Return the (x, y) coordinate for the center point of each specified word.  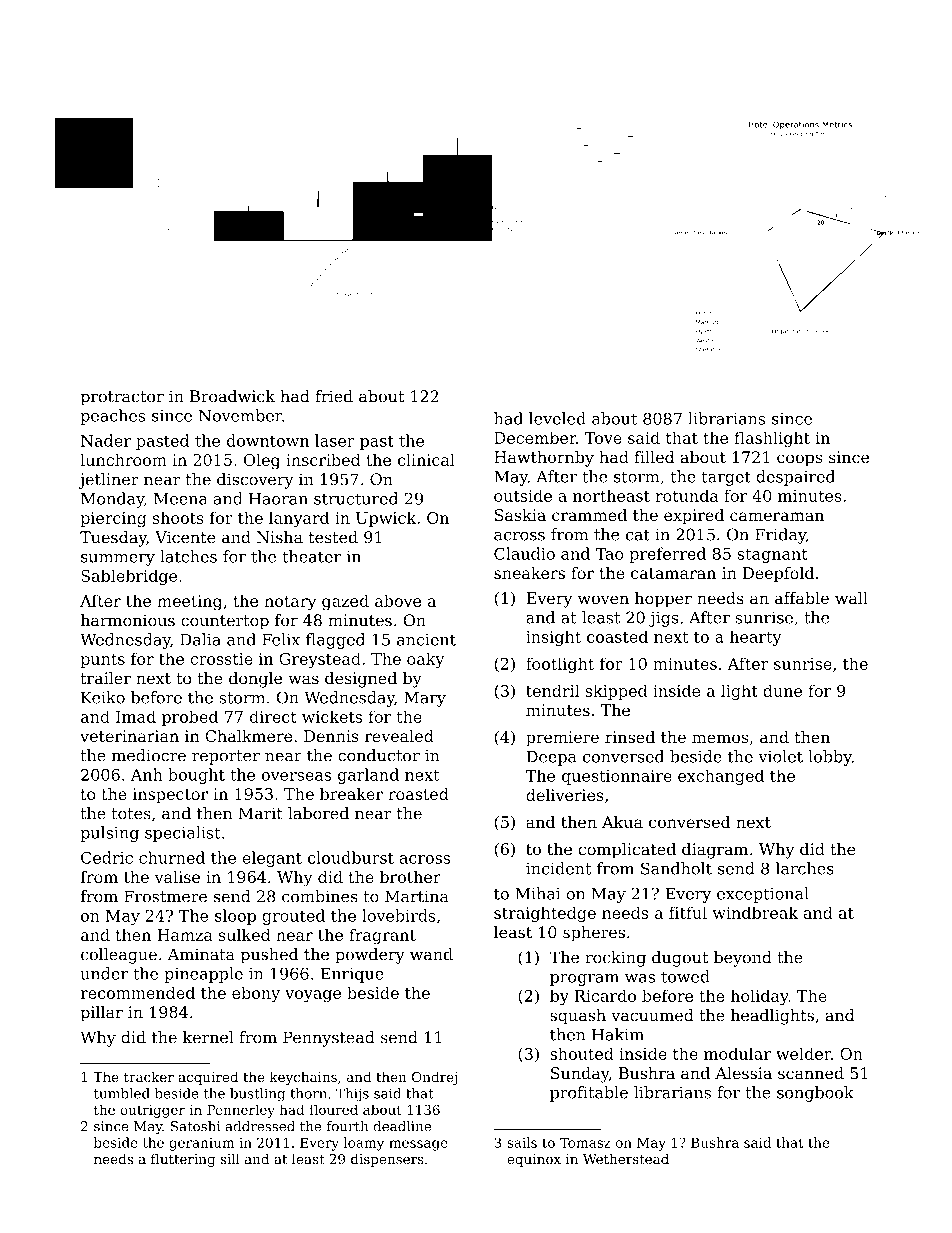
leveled (557, 418)
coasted (617, 636)
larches (805, 868)
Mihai (537, 893)
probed (190, 718)
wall (851, 598)
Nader (106, 440)
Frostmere (165, 896)
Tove (603, 438)
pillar (101, 1014)
